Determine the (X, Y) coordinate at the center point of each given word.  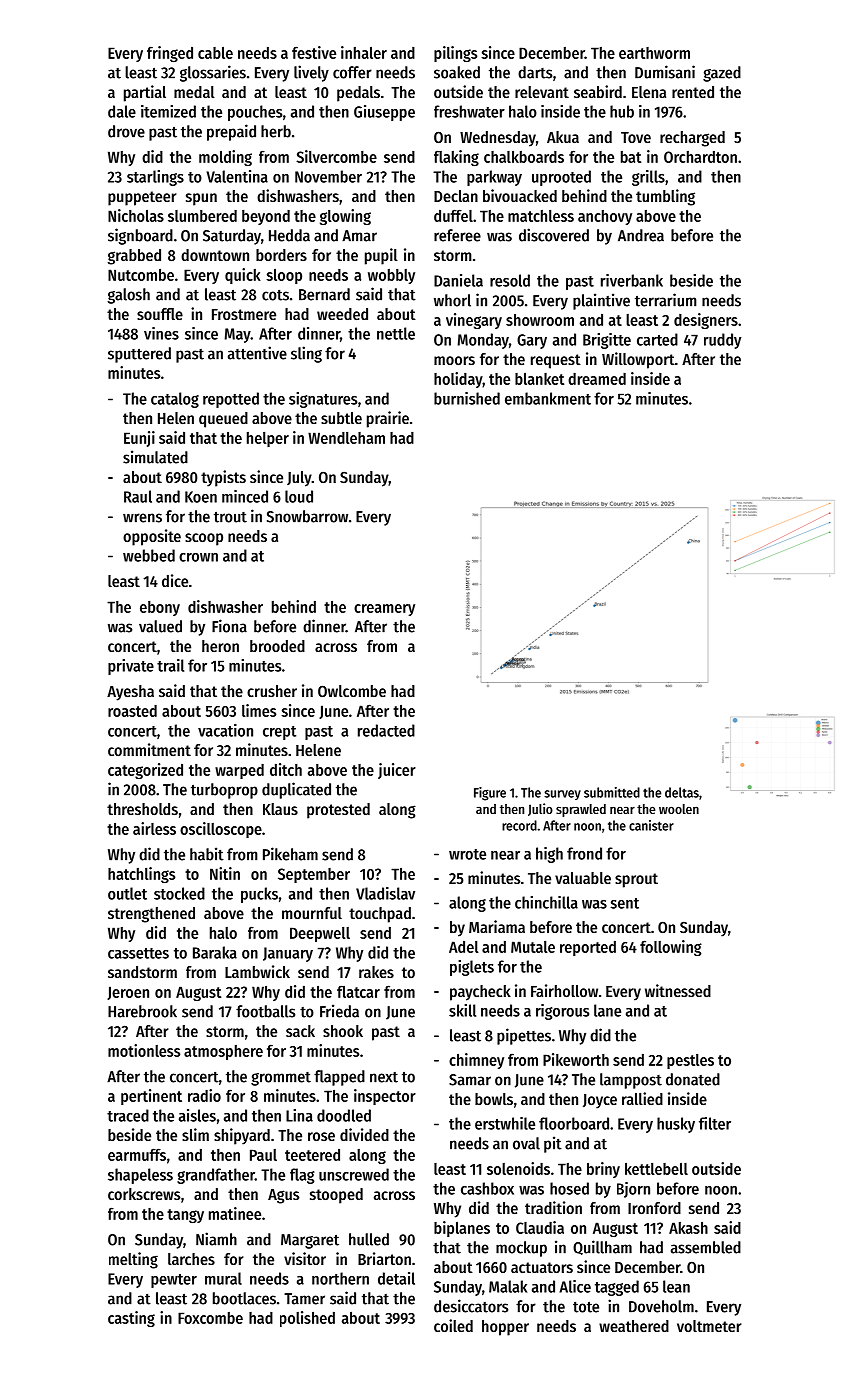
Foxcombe (210, 1318)
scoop (204, 539)
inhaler (364, 52)
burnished (467, 398)
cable (215, 53)
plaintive (601, 301)
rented (693, 92)
